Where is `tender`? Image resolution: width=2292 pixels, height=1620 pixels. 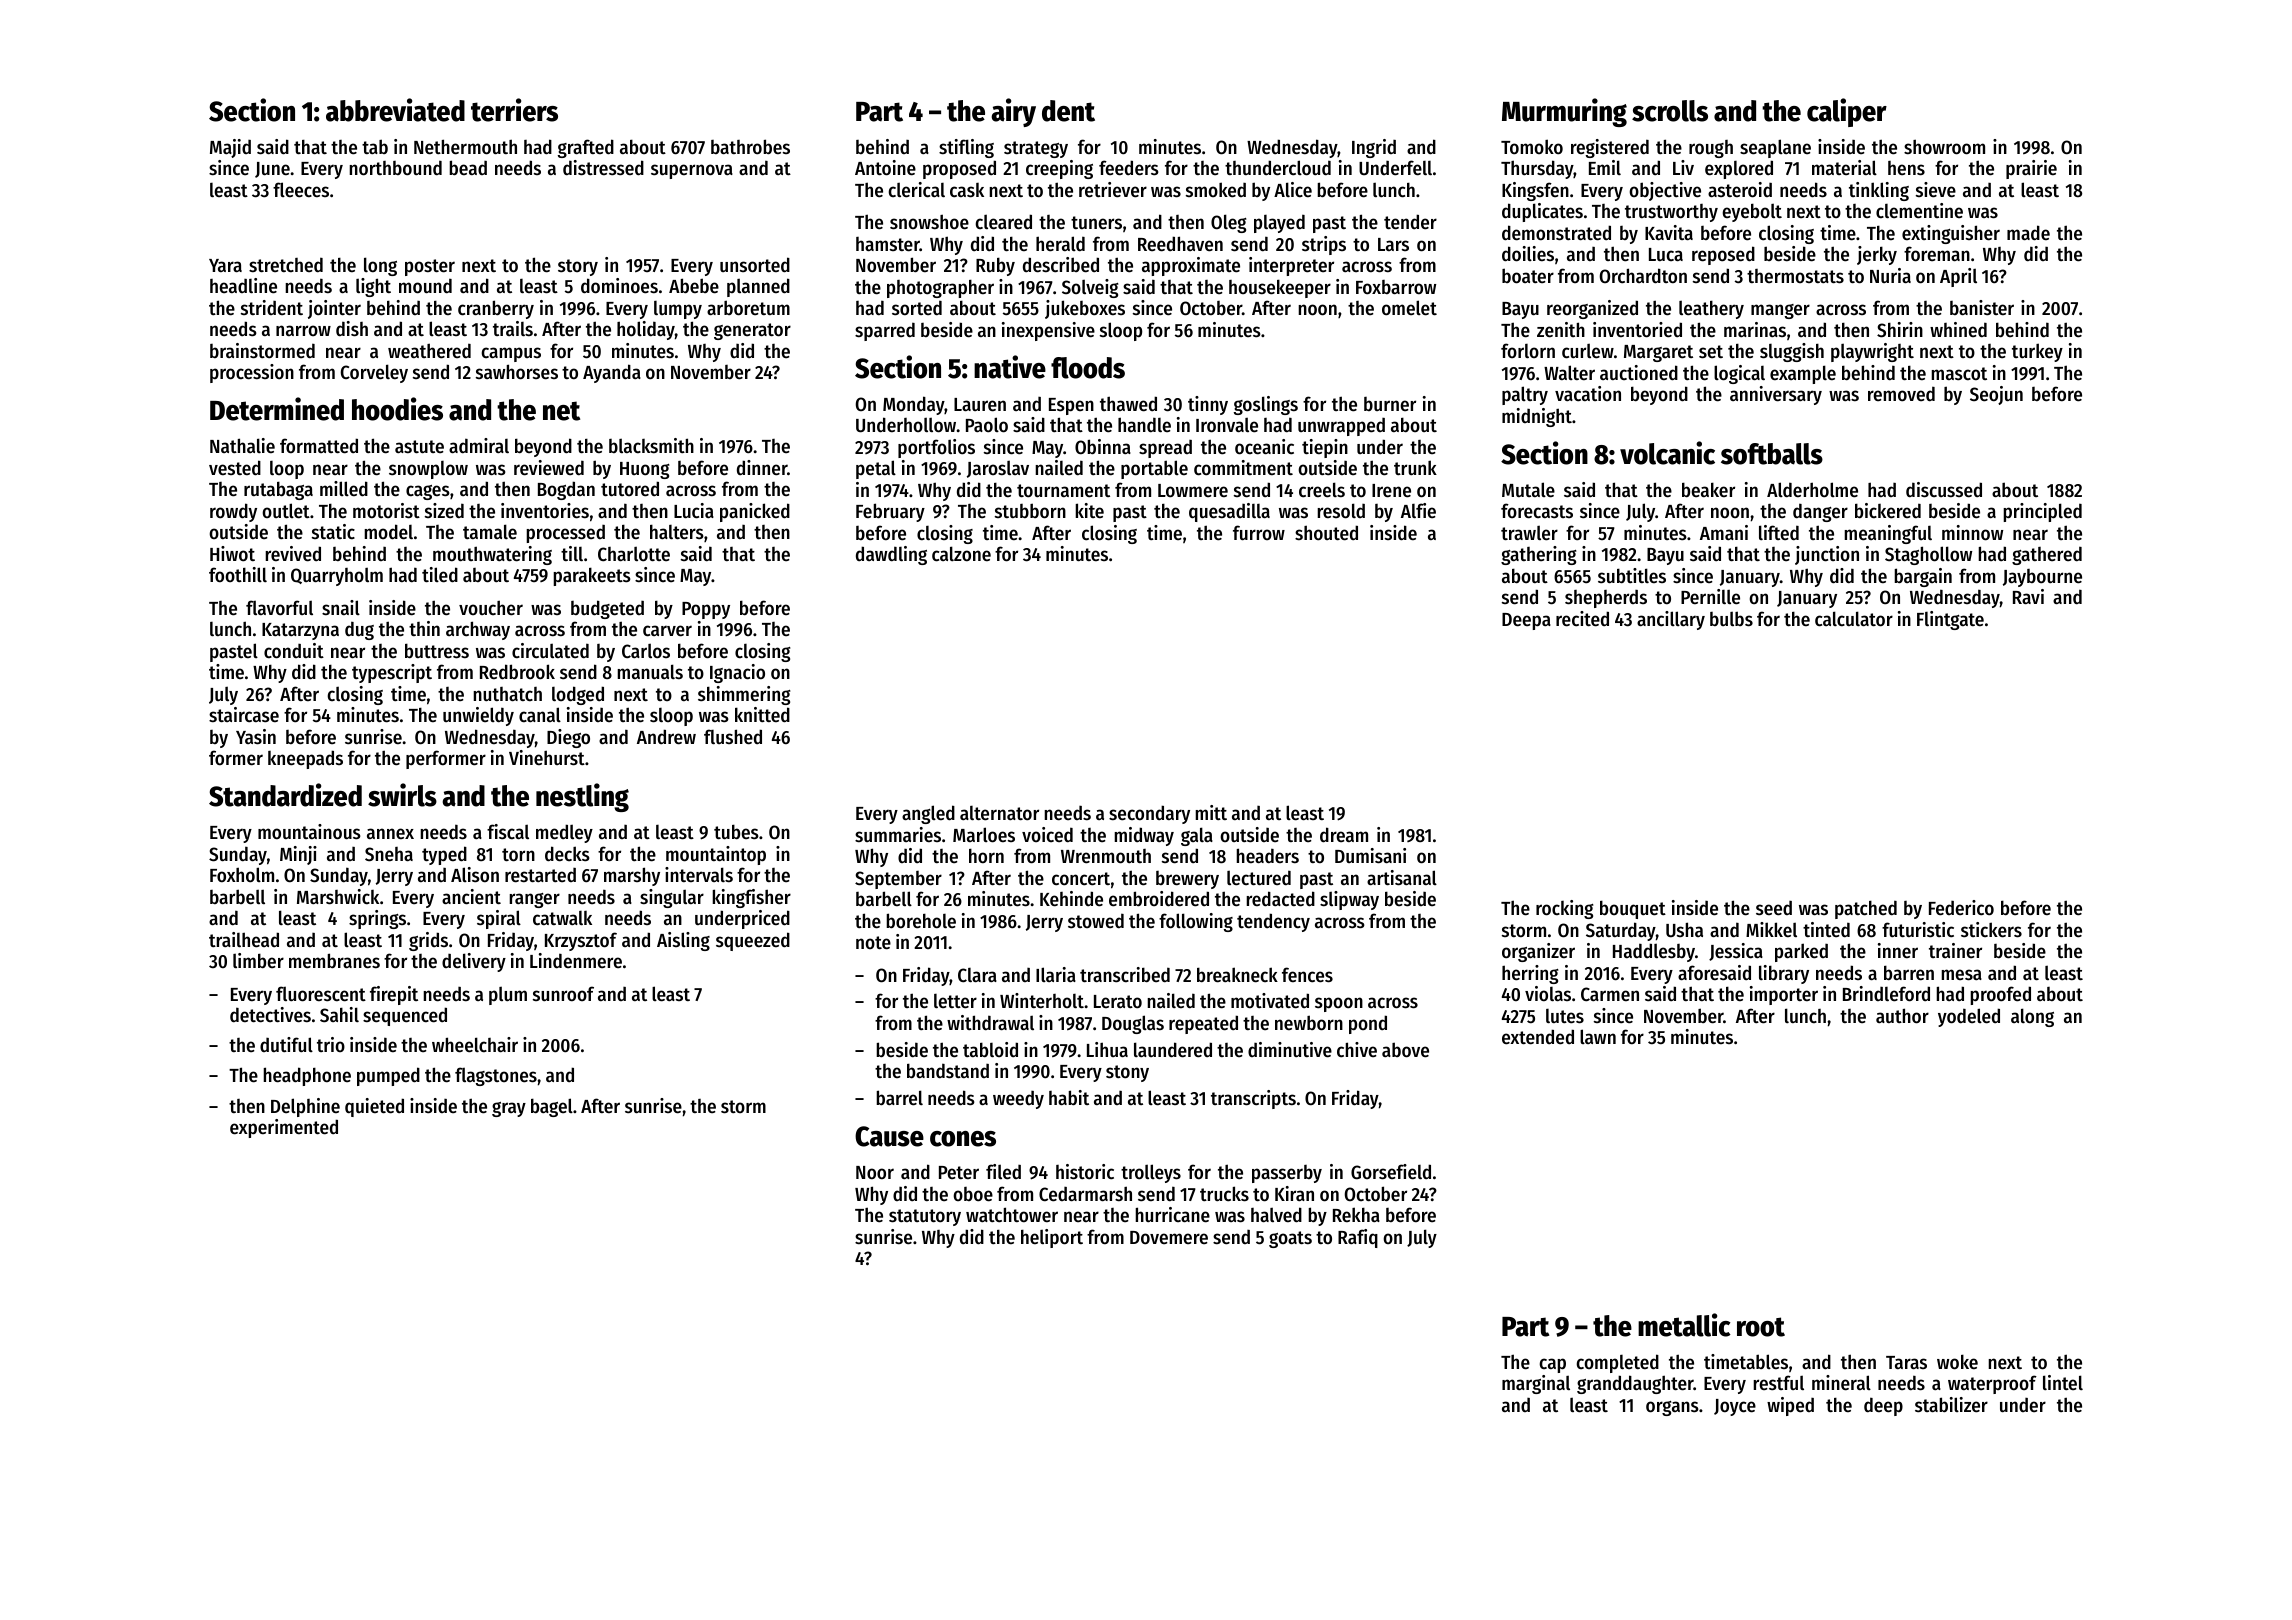
tender is located at coordinates (1410, 222).
